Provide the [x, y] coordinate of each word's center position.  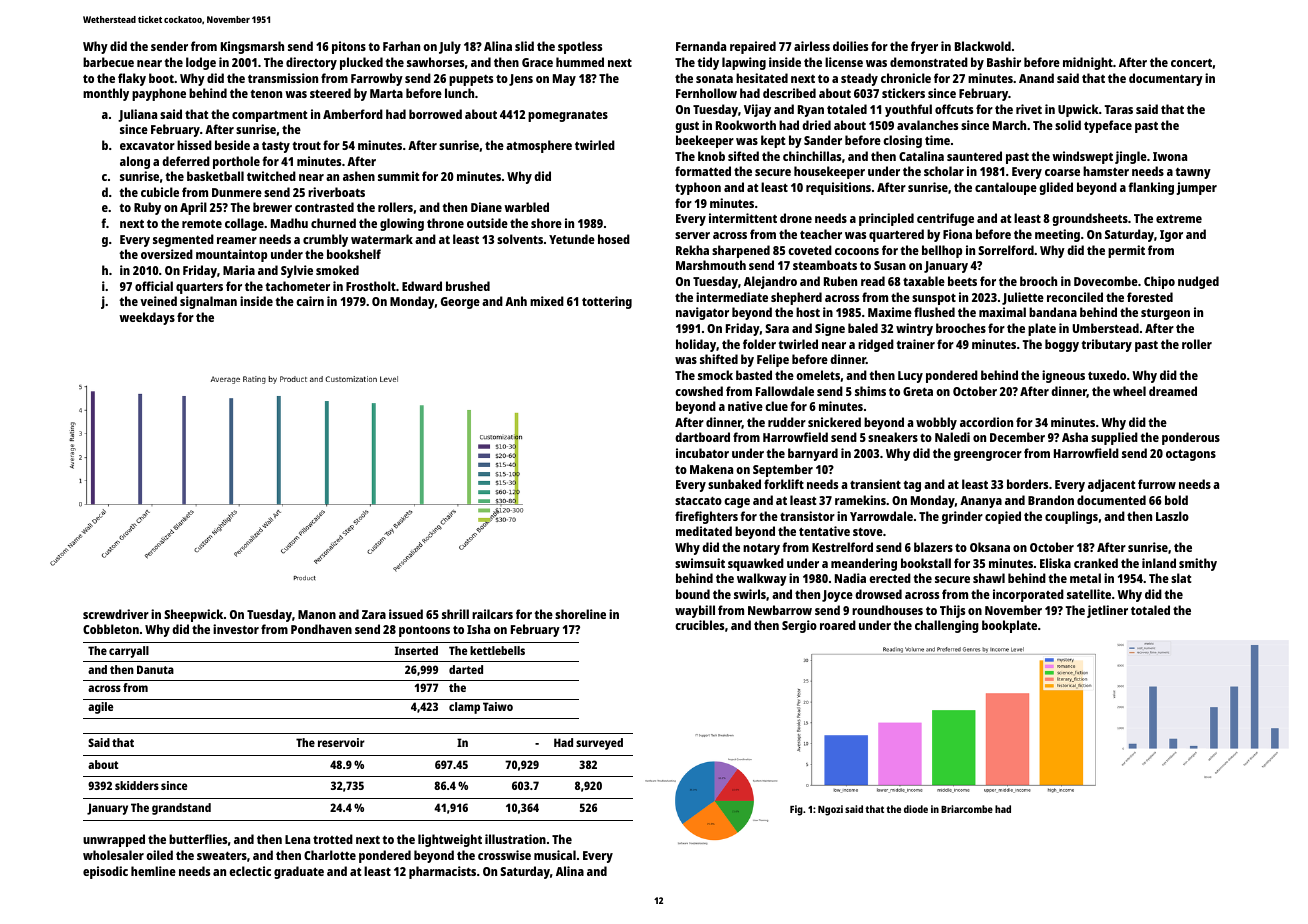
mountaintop [231, 255]
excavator [147, 146]
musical [555, 855]
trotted [333, 839]
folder [759, 344]
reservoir [341, 742]
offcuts [954, 109]
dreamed [1173, 391]
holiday [696, 345]
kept [773, 141]
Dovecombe [1106, 281]
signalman [208, 302]
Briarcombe [967, 809]
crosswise [504, 855]
